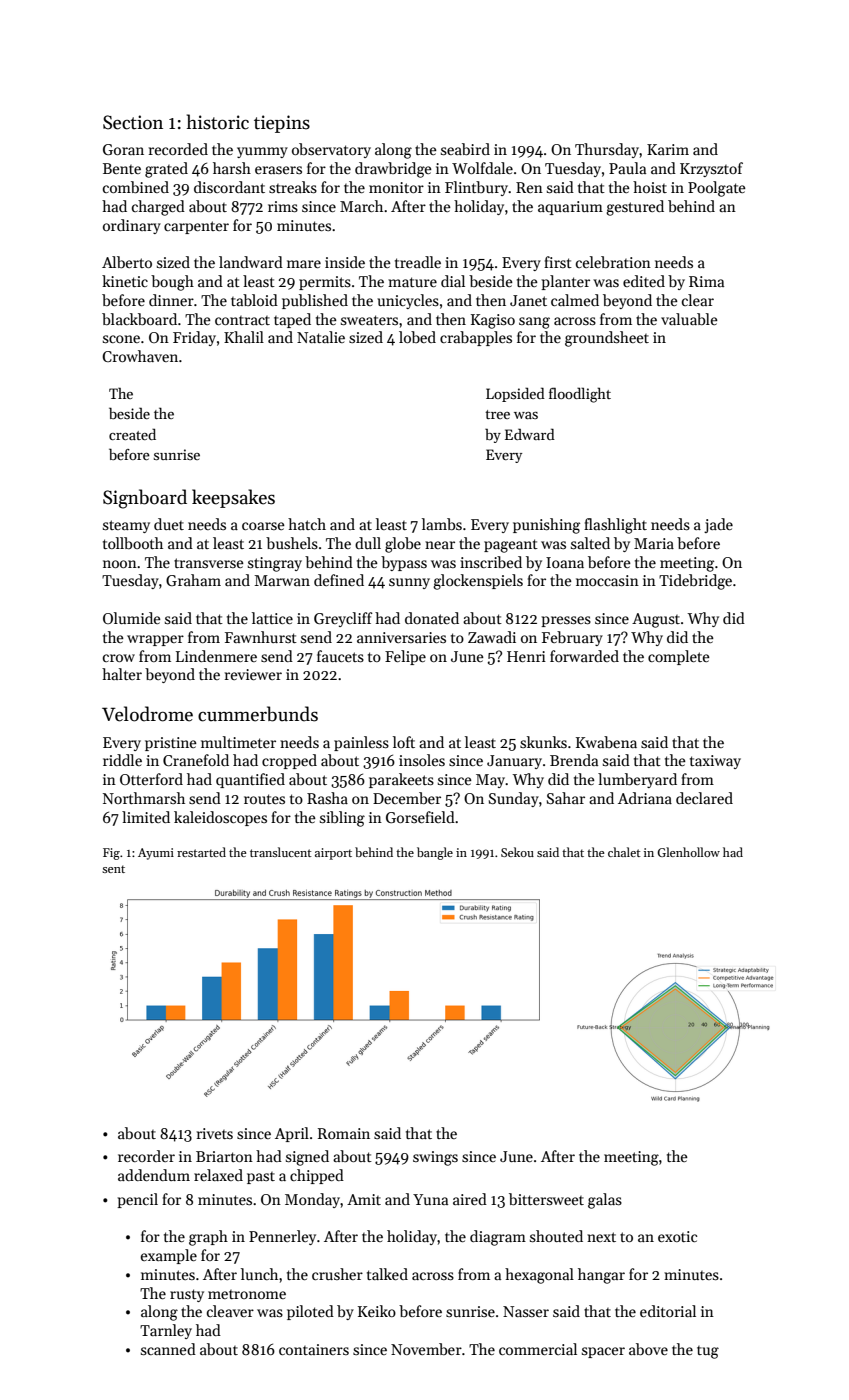  What do you see at coordinates (147, 714) in the screenshot?
I see `Velodrome` at bounding box center [147, 714].
